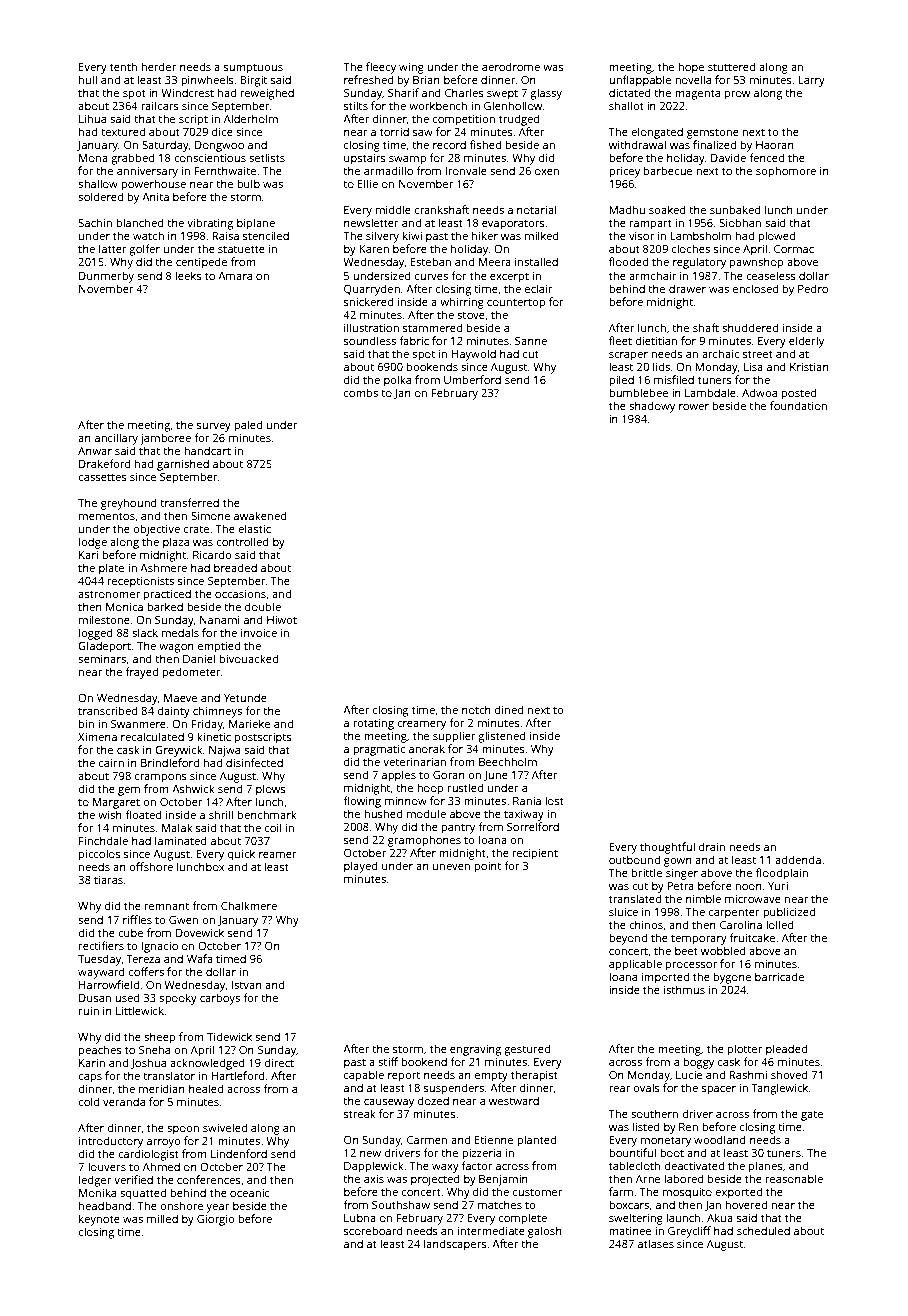 The height and width of the screenshot is (1316, 908). I want to click on rower, so click(694, 407).
